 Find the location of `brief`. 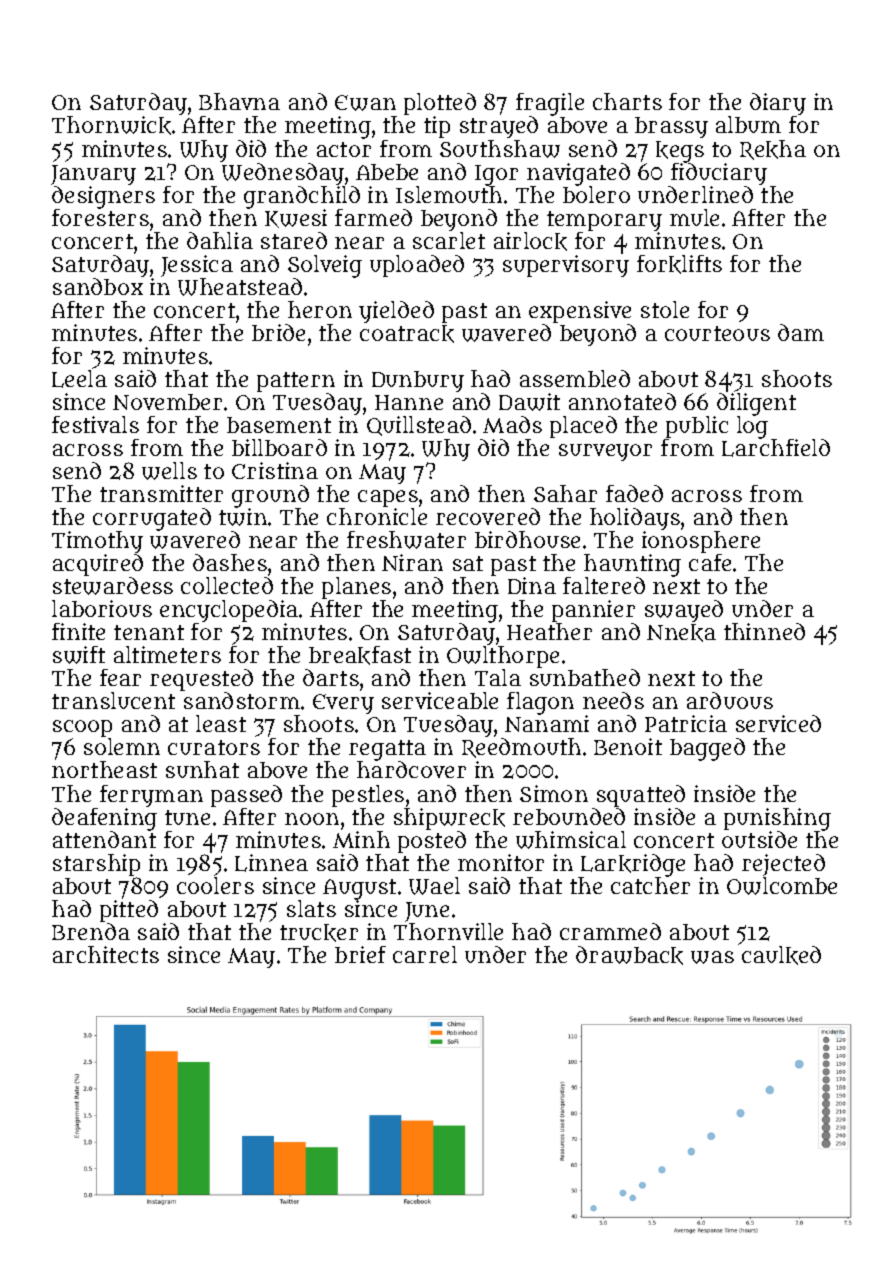

brief is located at coordinates (360, 954).
